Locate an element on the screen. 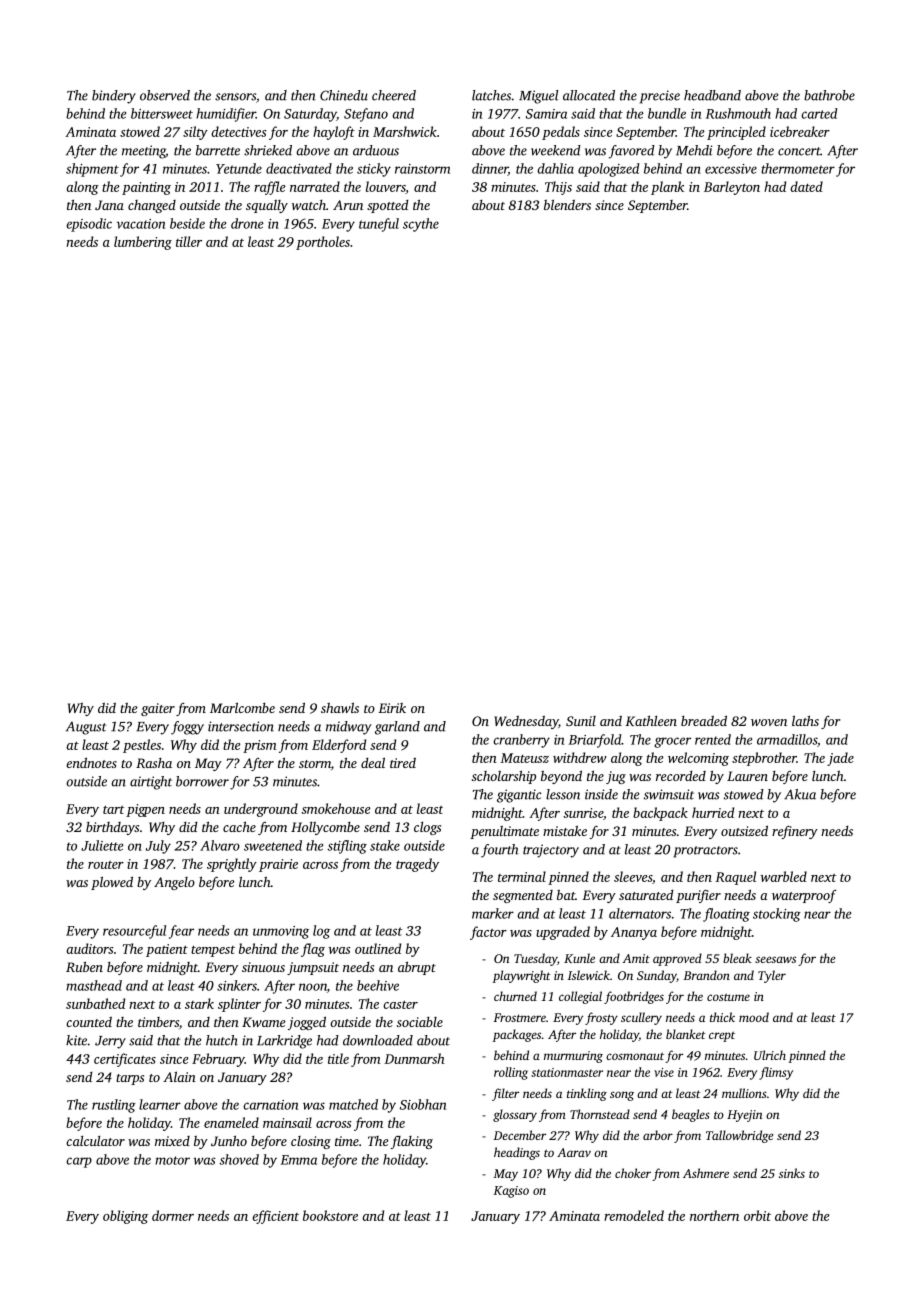  armadillos is located at coordinates (787, 739).
